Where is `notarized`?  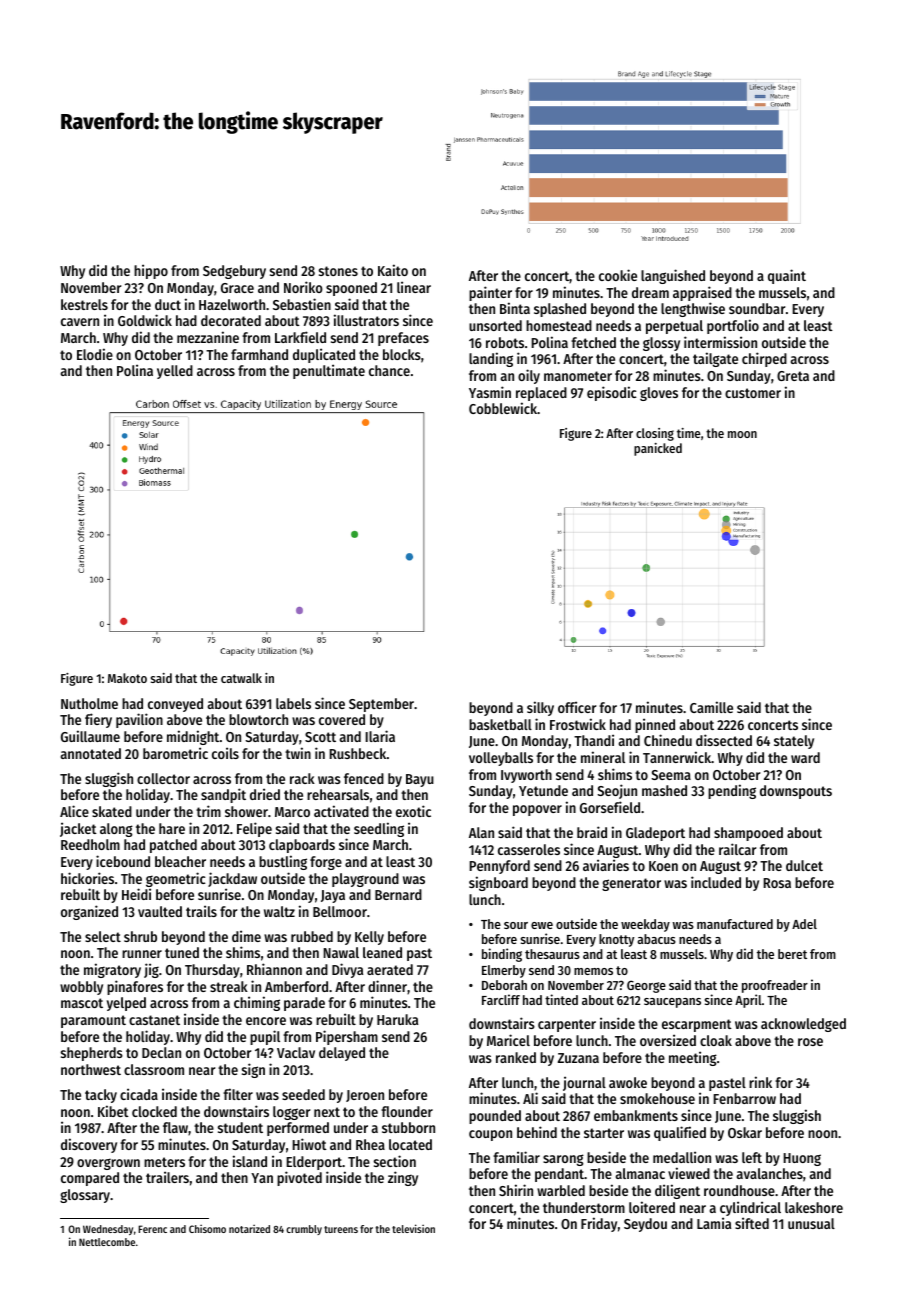
notarized is located at coordinates (249, 1228).
